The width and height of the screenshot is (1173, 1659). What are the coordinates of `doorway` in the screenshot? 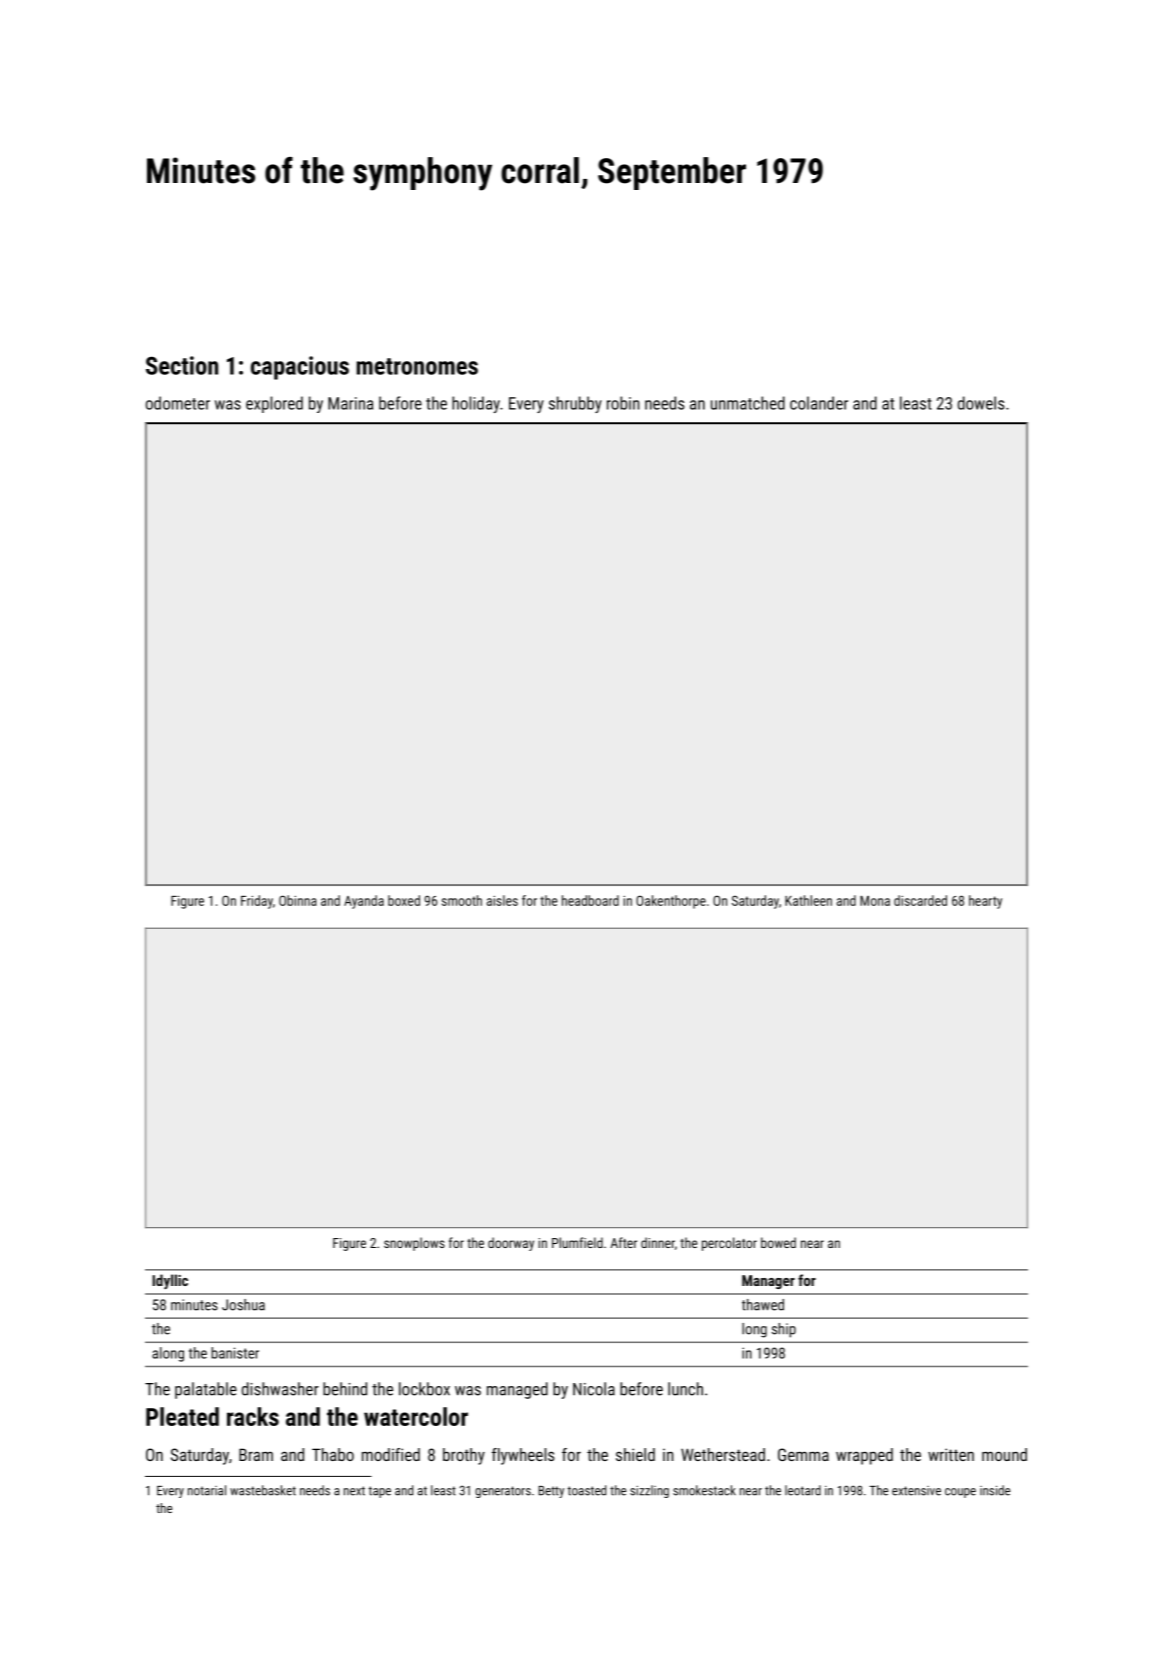 It's located at (511, 1244).
